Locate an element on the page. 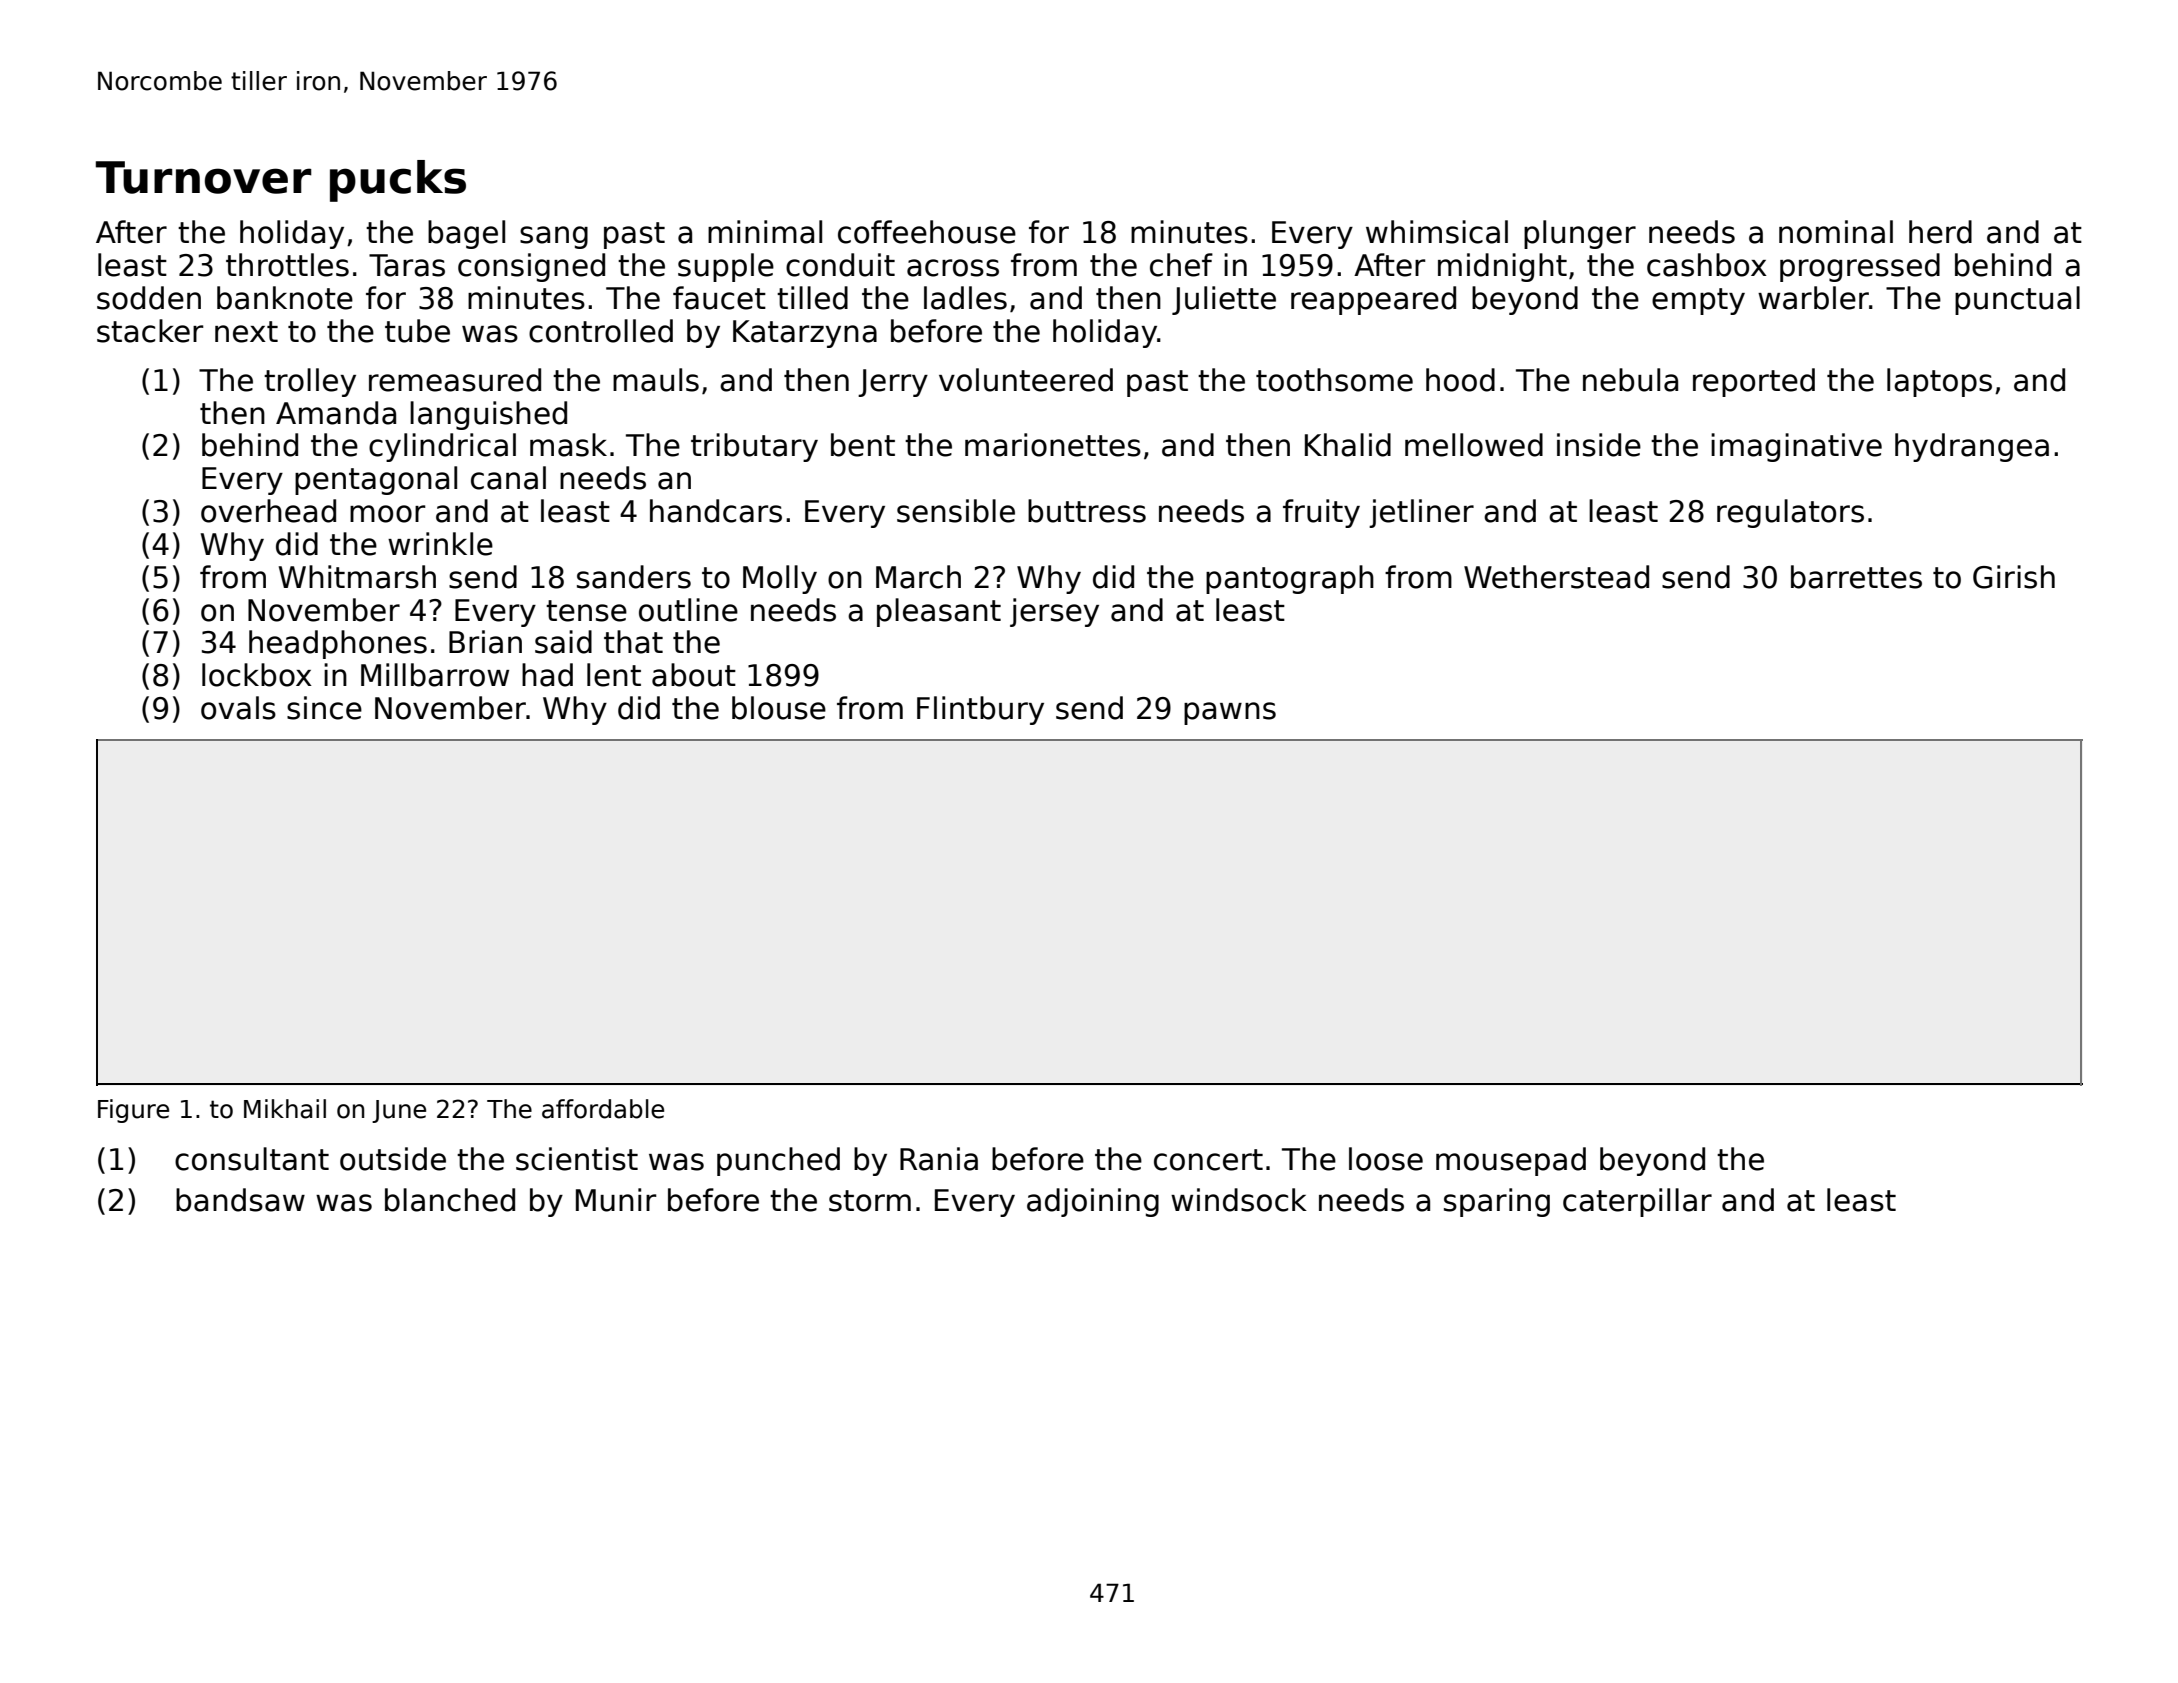 This image has height=1683, width=2178. whimsical is located at coordinates (1437, 232).
